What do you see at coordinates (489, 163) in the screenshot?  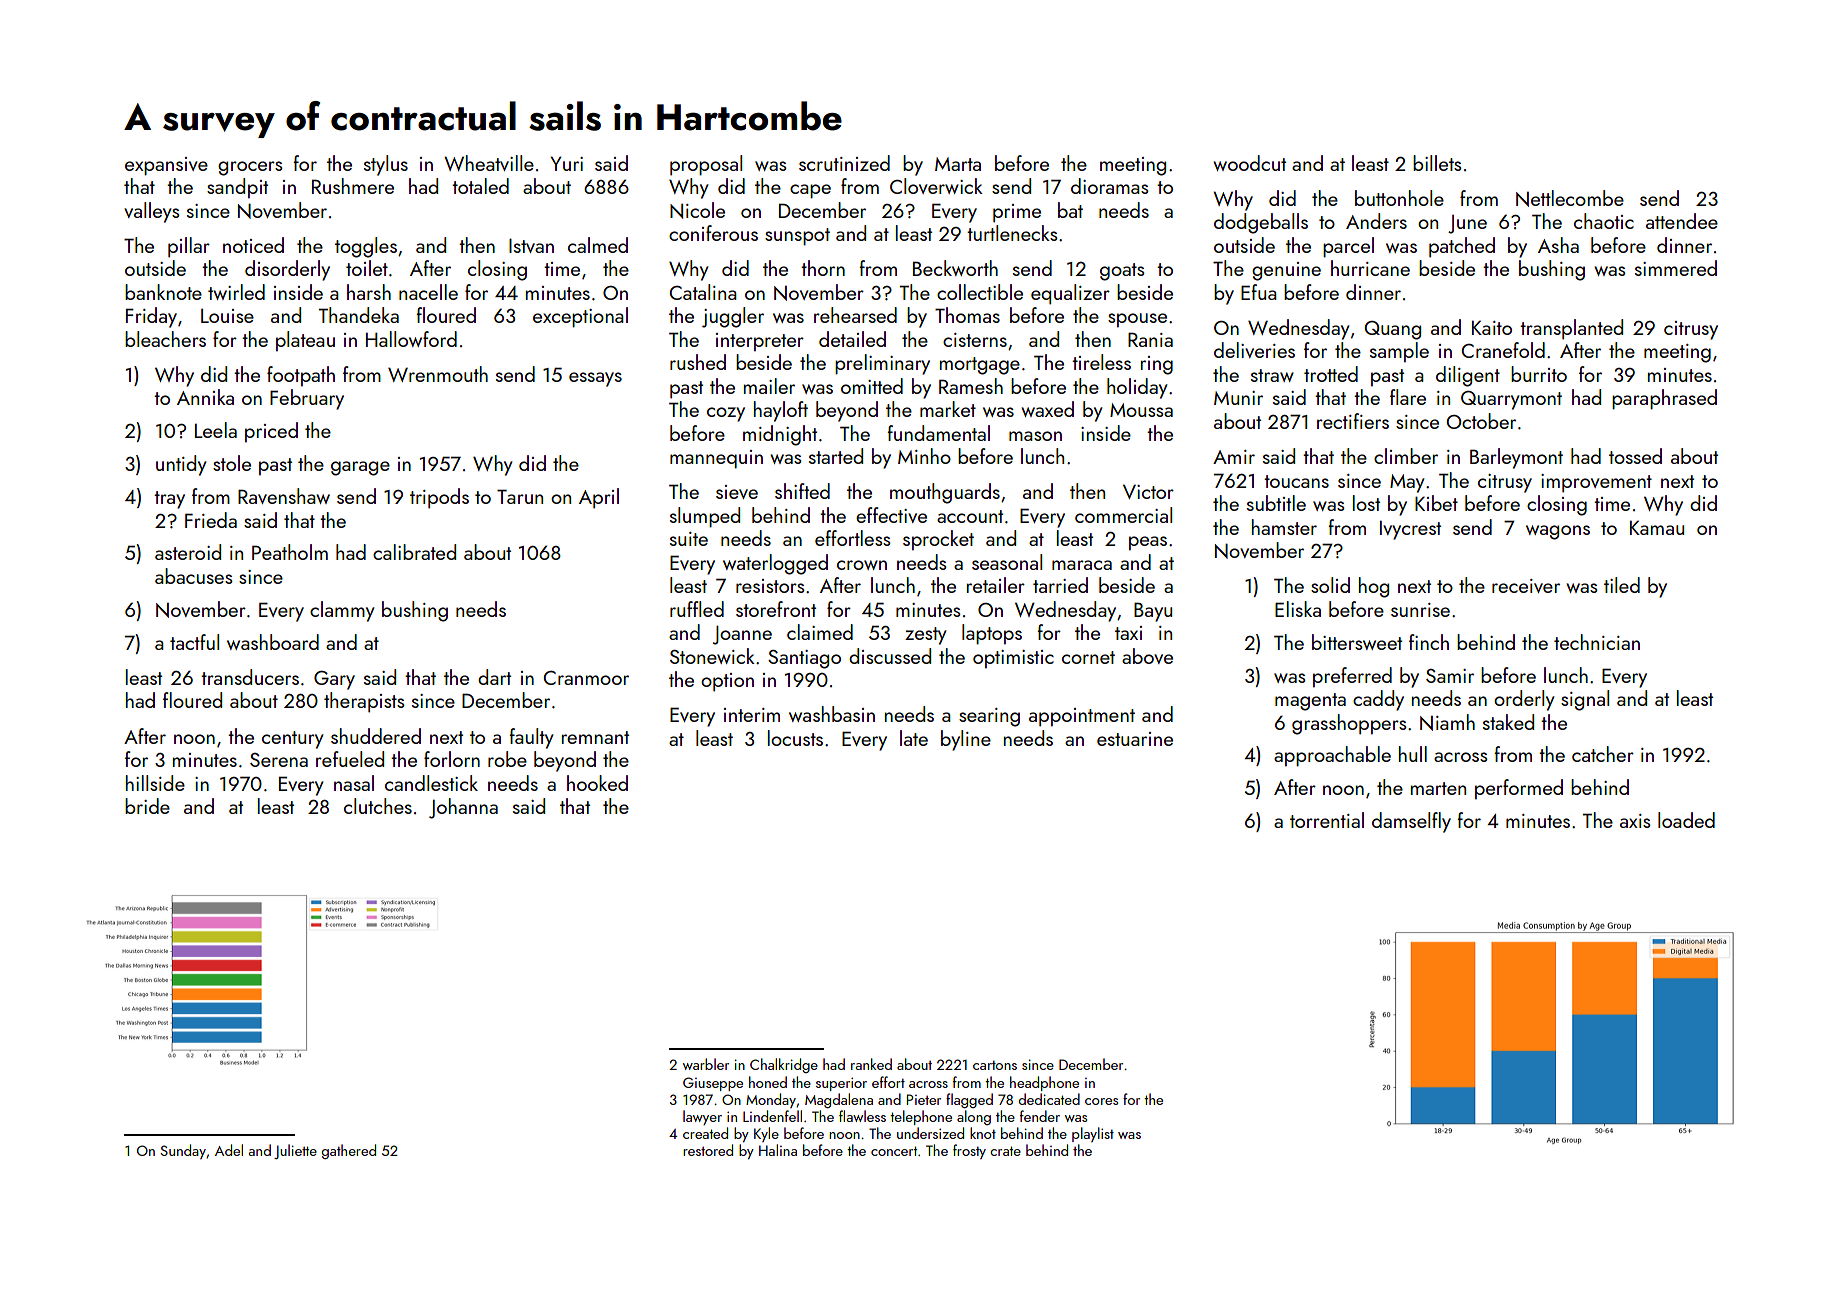 I see `Wheatville` at bounding box center [489, 163].
